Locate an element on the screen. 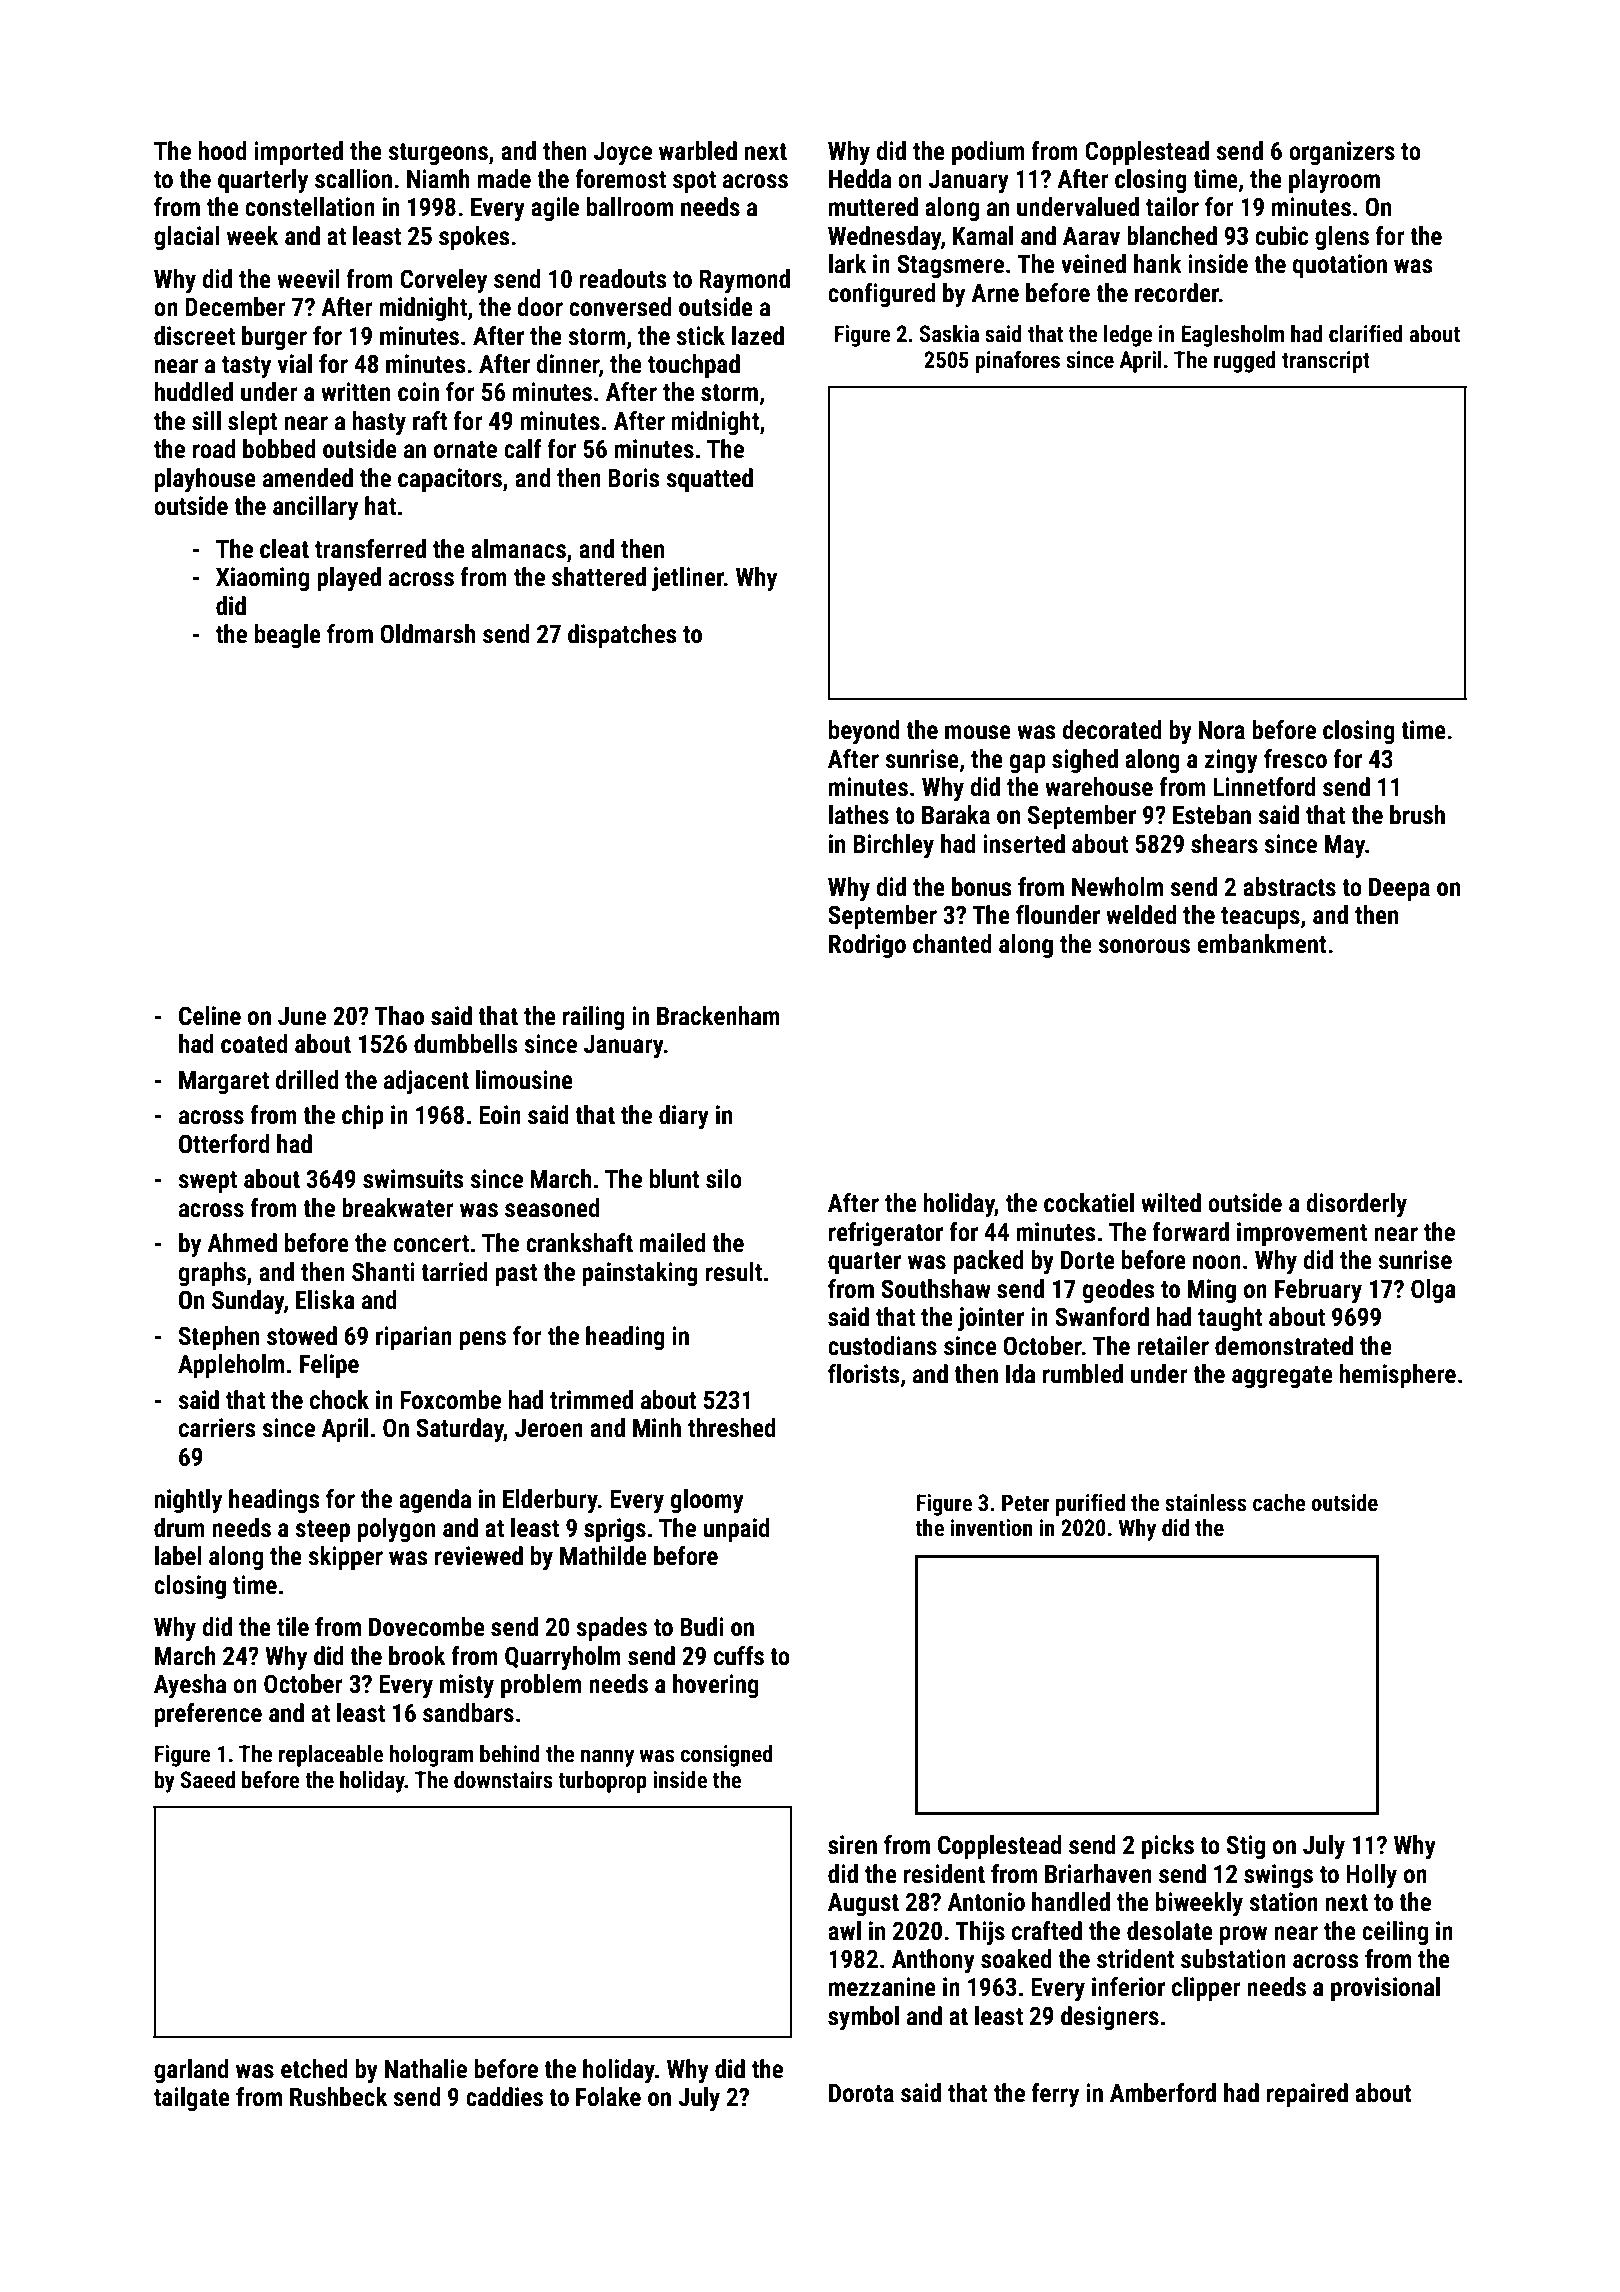 The width and height of the screenshot is (1620, 2292). Dorota is located at coordinates (861, 2093).
